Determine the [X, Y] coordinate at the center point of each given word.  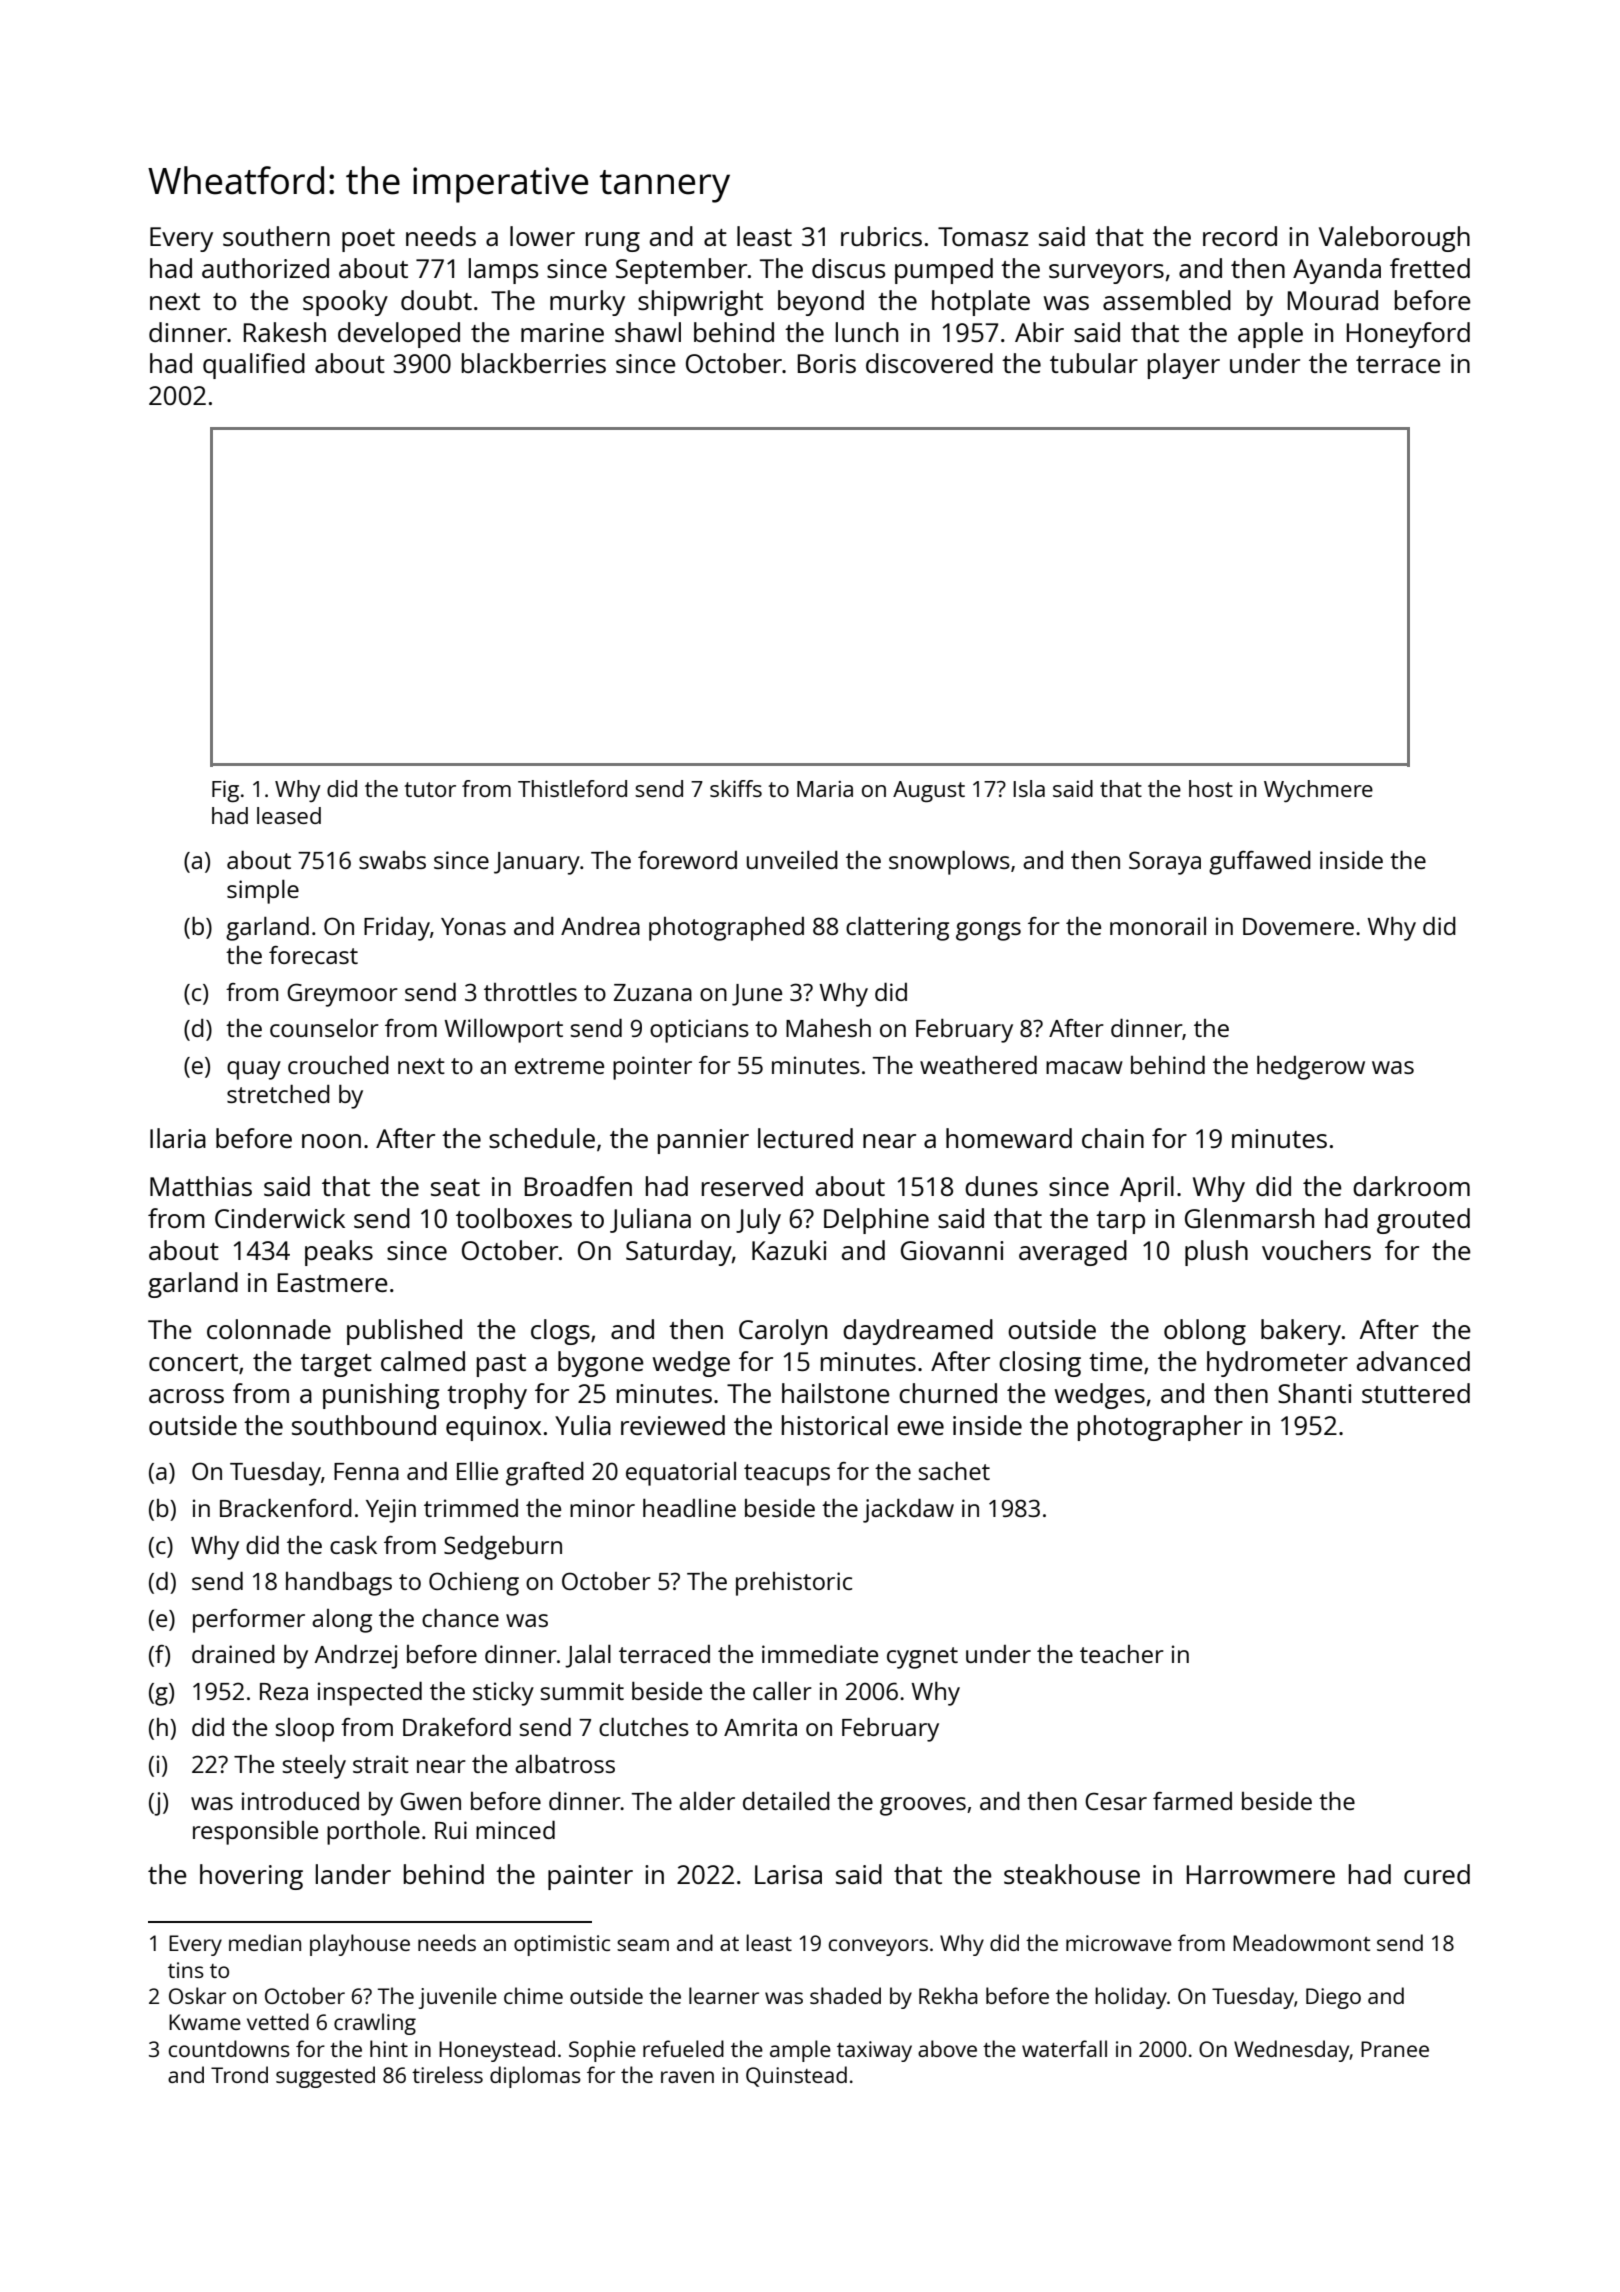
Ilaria [178, 1138]
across [186, 1396]
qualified [254, 366]
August [929, 791]
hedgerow [1311, 1068]
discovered [929, 363]
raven [687, 2077]
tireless [447, 2074]
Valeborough [1394, 239]
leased [289, 815]
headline [689, 1508]
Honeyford [1408, 335]
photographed [726, 929]
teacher [1122, 1654]
